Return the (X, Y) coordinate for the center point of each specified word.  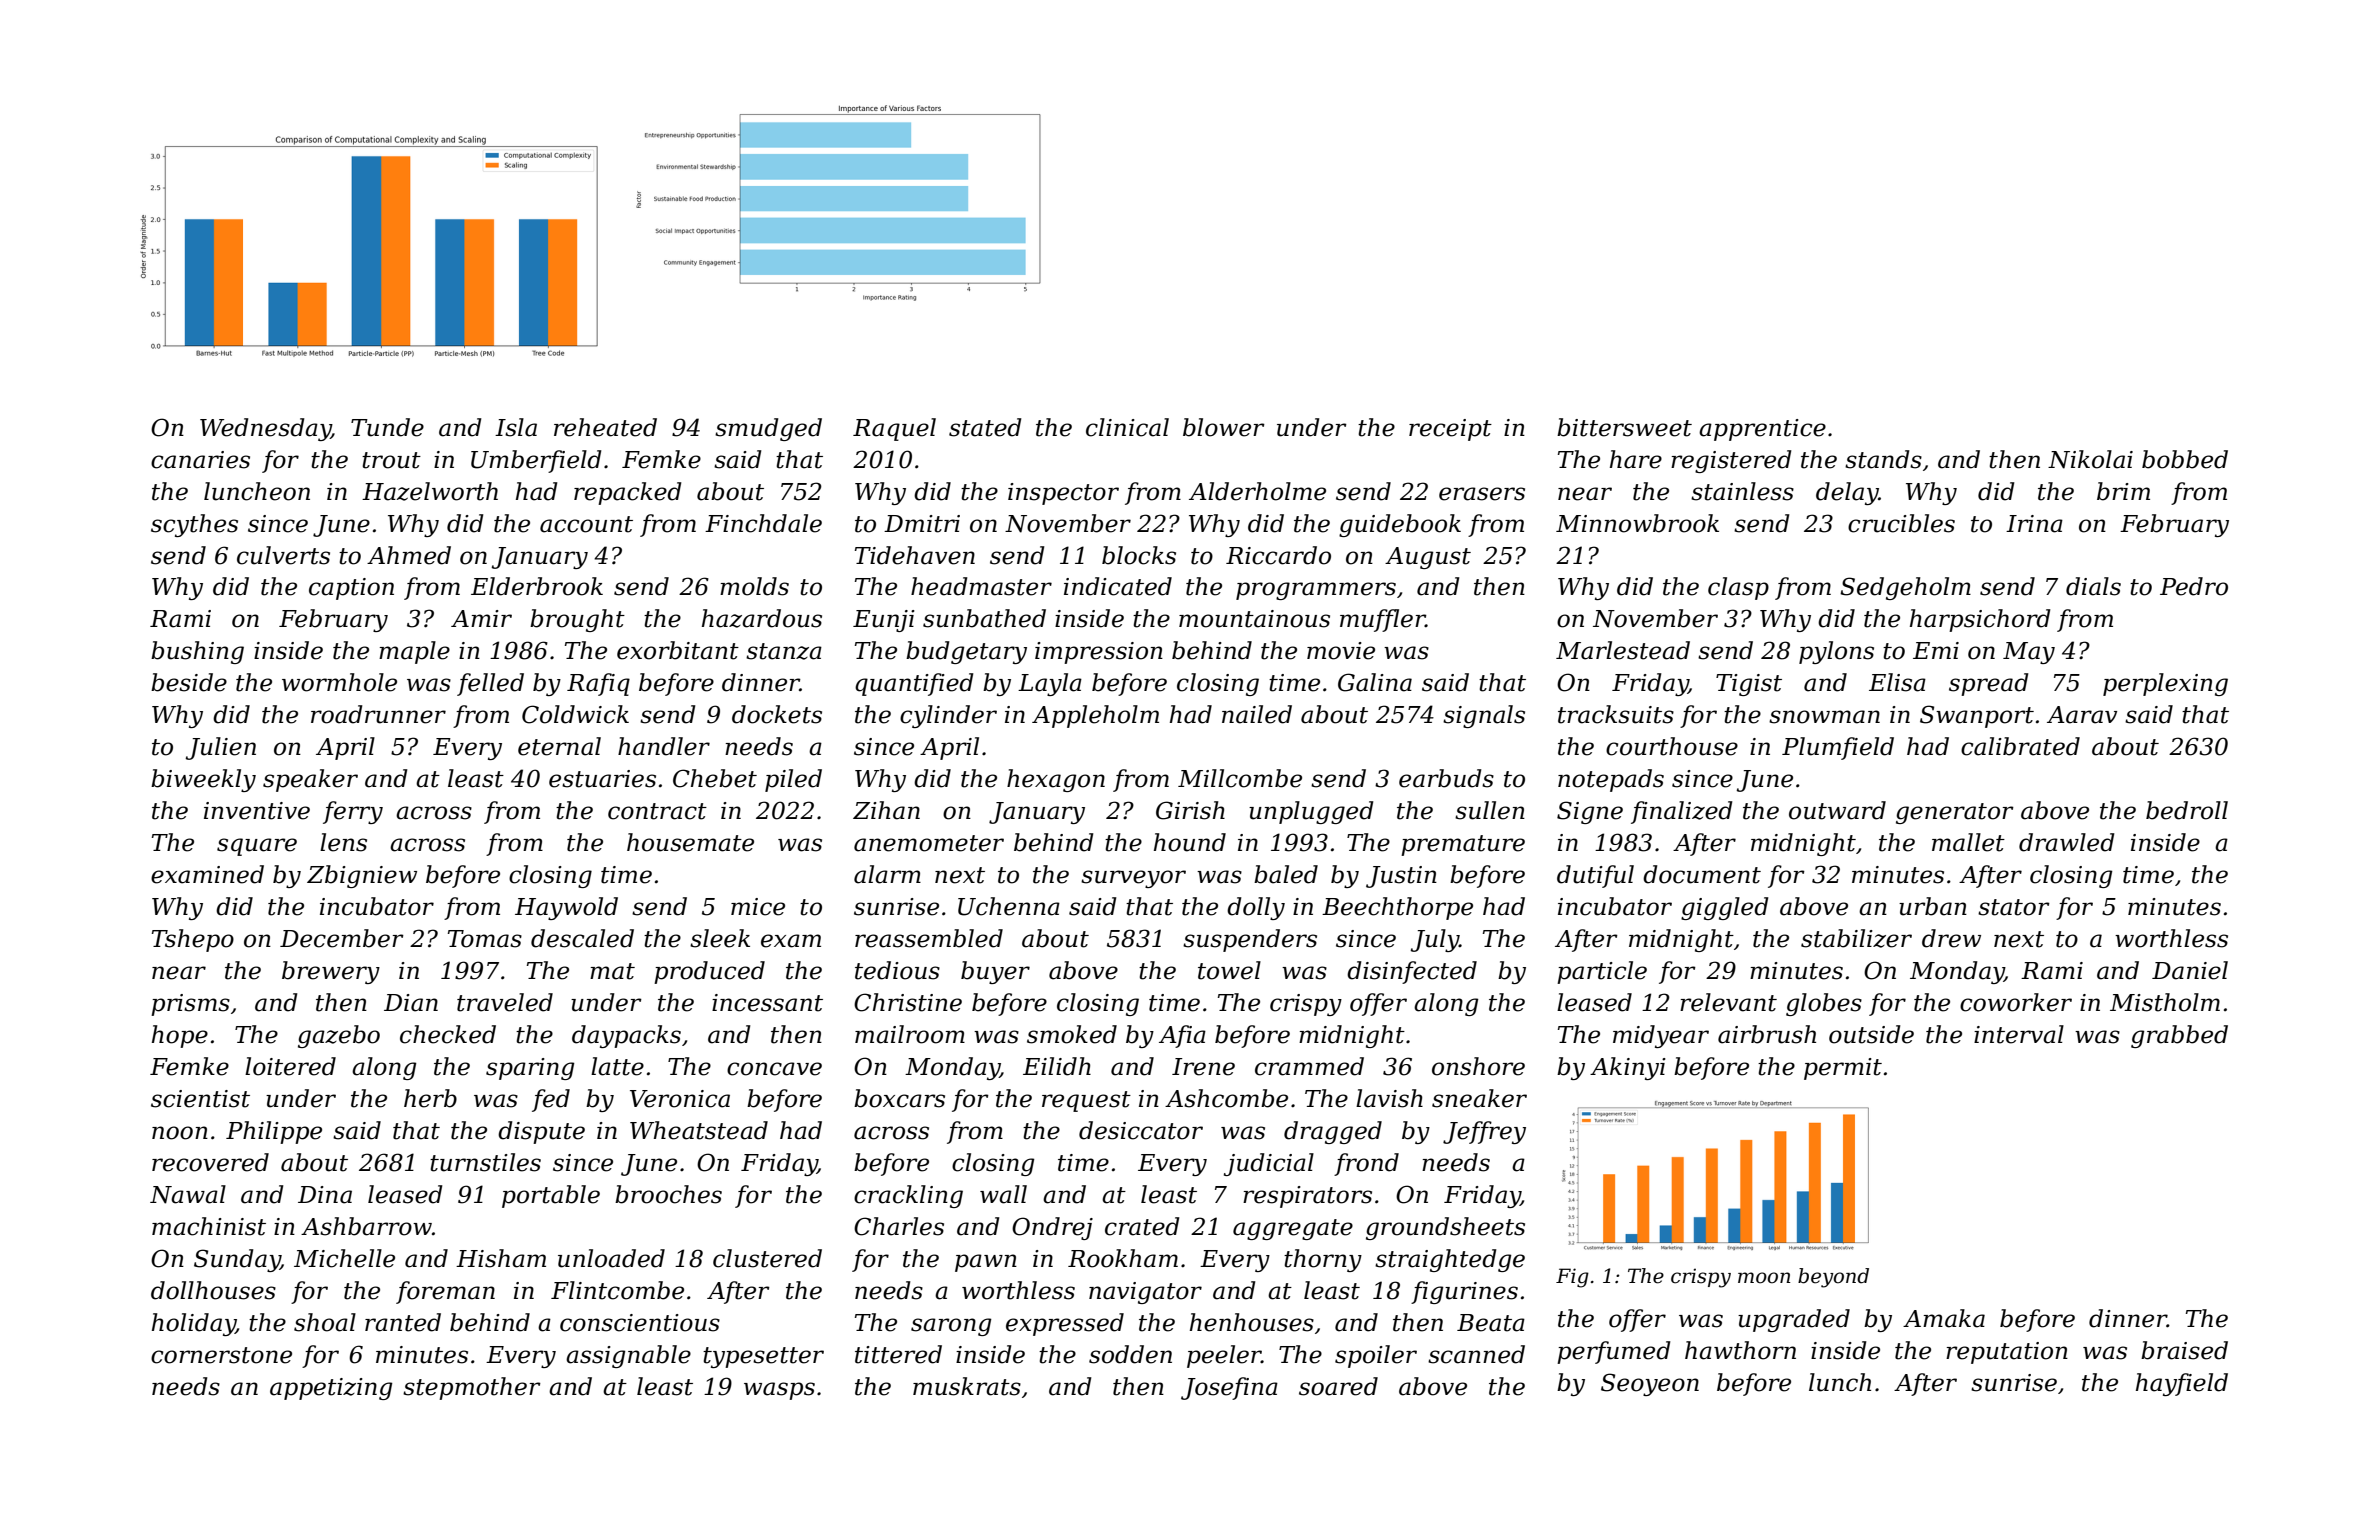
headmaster (981, 586)
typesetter (763, 1357)
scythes (194, 525)
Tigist (1749, 685)
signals (1484, 716)
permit (1843, 1069)
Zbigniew (362, 876)
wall (1003, 1194)
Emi (1936, 650)
